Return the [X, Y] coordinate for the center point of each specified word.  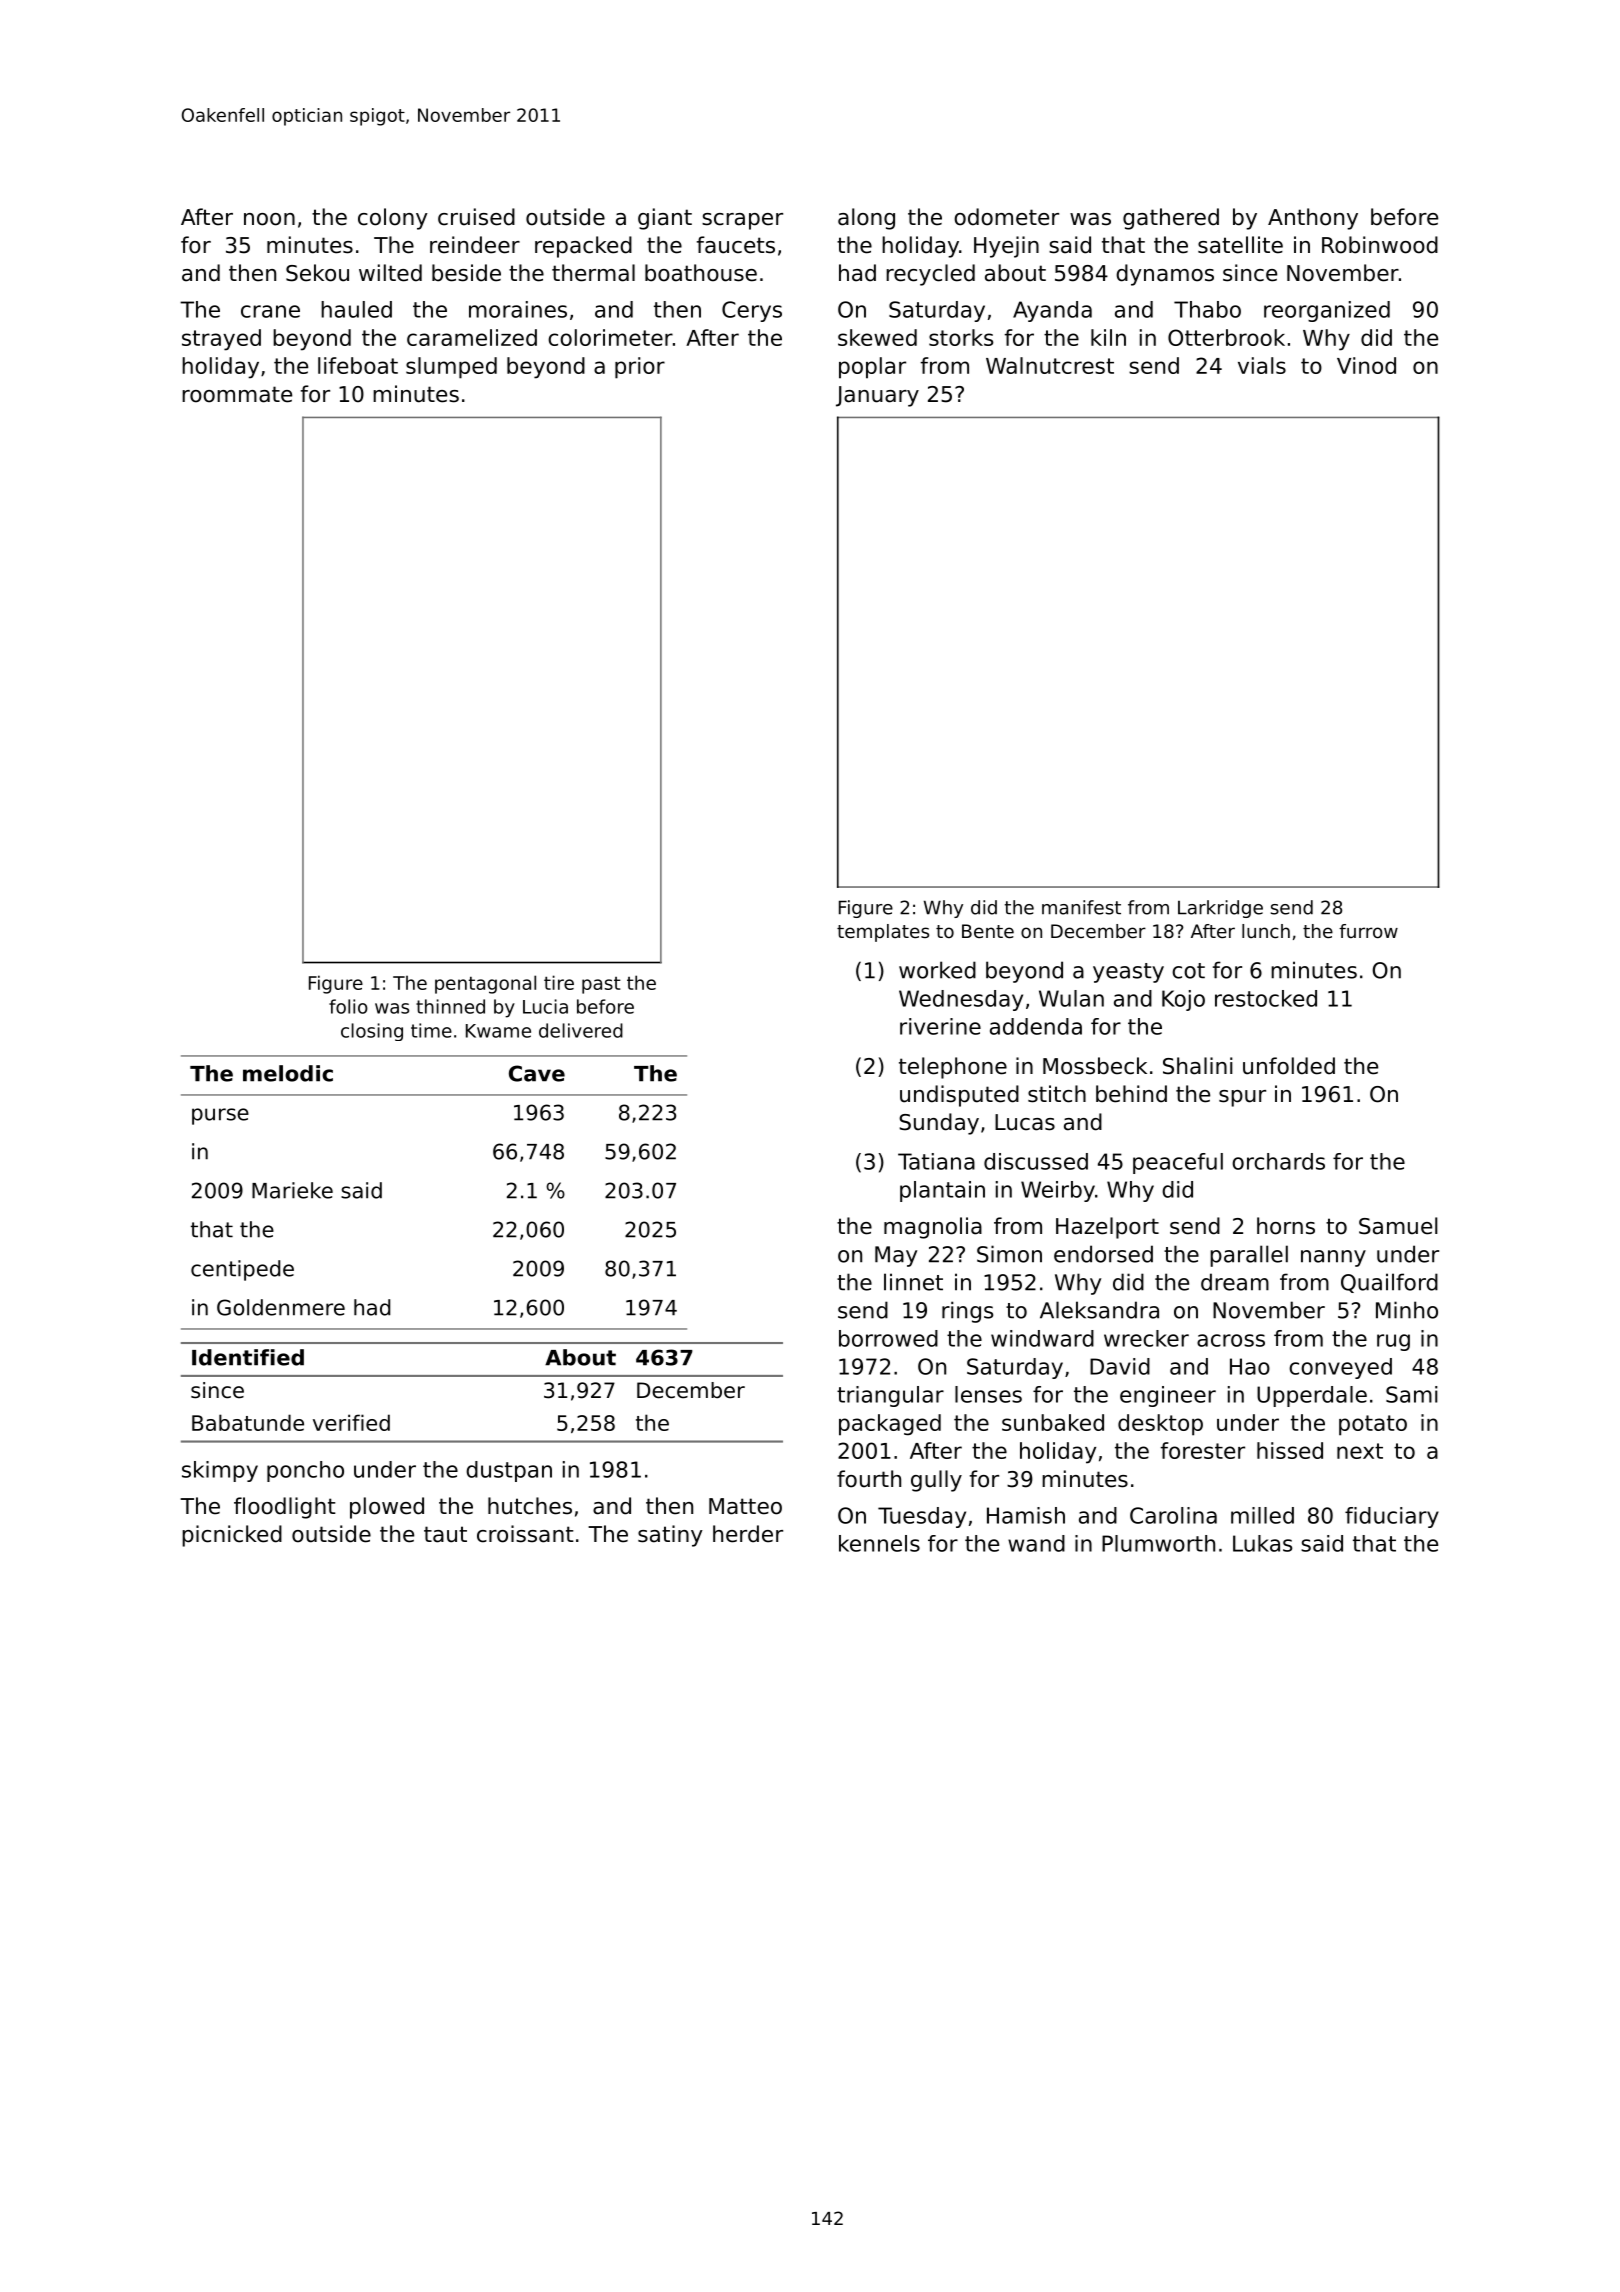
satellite [1240, 245]
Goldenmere [281, 1307]
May [896, 1256]
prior [640, 368]
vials [1262, 365]
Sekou [317, 273]
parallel [1249, 1256]
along [866, 219]
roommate [237, 394]
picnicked [232, 1536]
